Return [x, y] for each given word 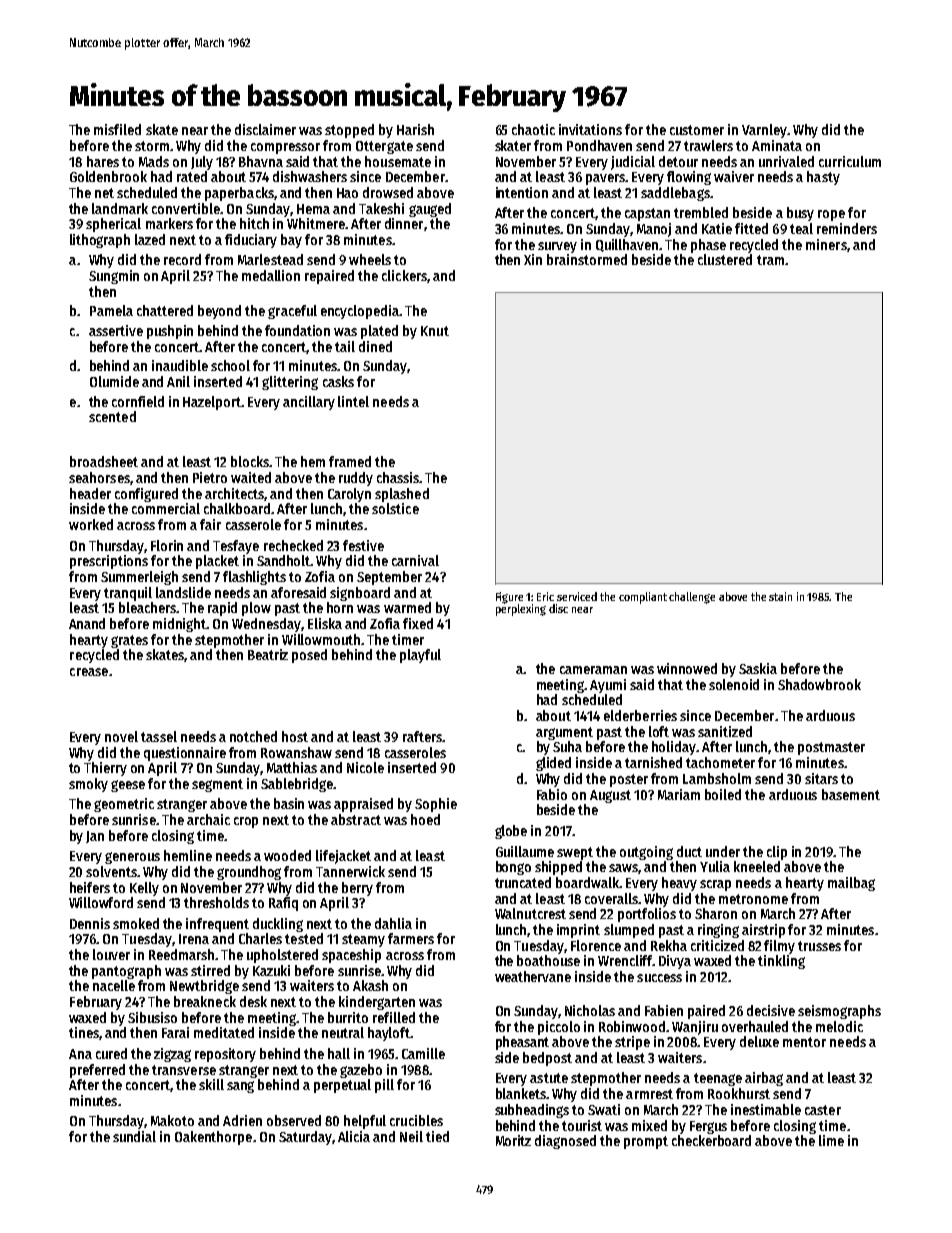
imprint [578, 931]
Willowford [101, 902]
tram [770, 260]
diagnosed [565, 1142]
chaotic [533, 129]
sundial [134, 1136]
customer [697, 130]
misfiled [117, 129]
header [90, 493]
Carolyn [349, 495]
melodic [839, 1026]
